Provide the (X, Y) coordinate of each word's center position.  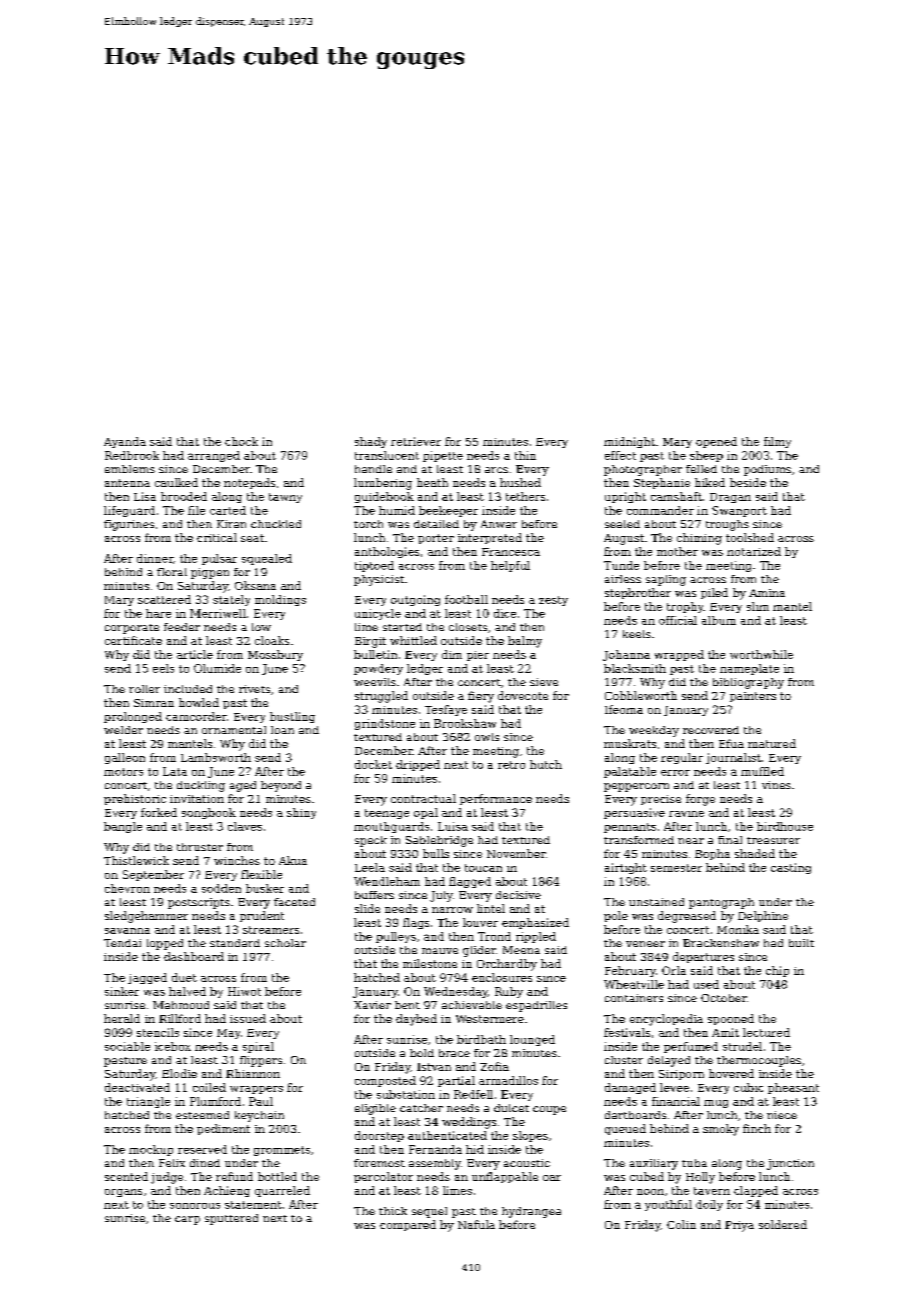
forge (700, 800)
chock (241, 441)
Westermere (490, 1019)
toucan (483, 868)
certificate (133, 640)
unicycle (378, 614)
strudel (742, 1046)
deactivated (137, 1087)
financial (676, 1101)
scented (126, 1176)
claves (245, 826)
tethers (525, 496)
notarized (754, 551)
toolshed (750, 537)
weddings (469, 1123)
